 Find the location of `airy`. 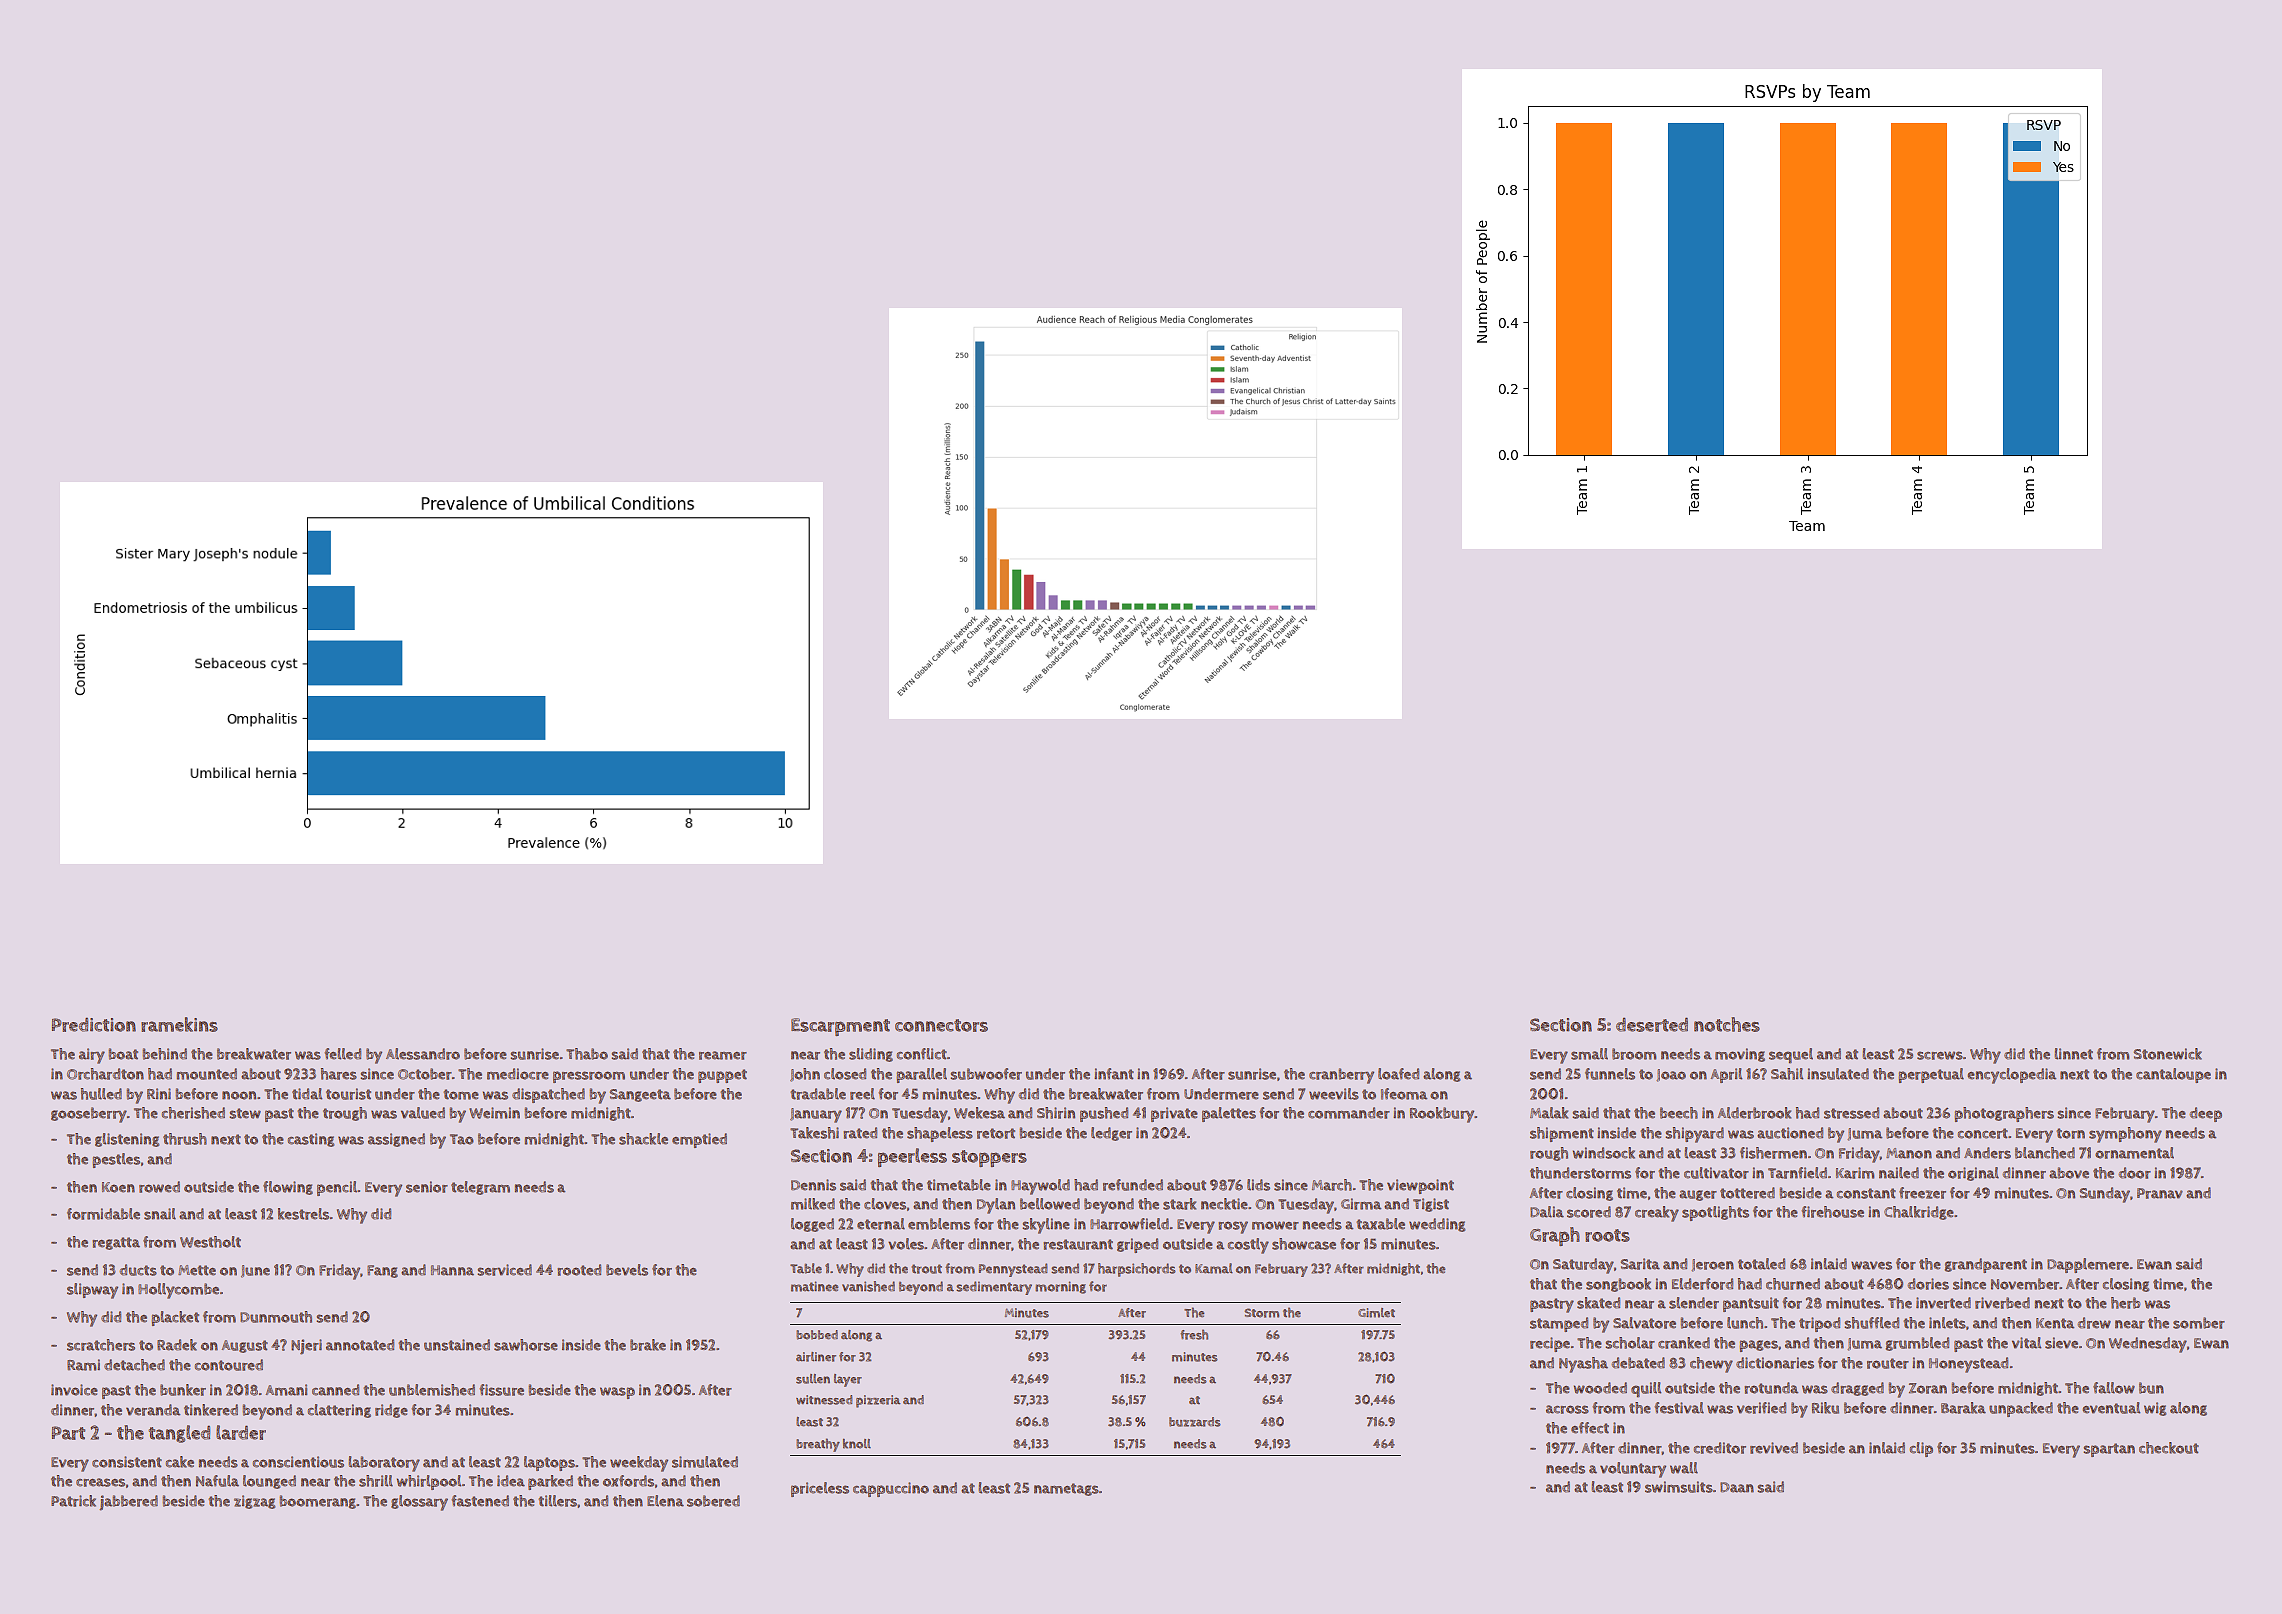

airy is located at coordinates (92, 1056).
